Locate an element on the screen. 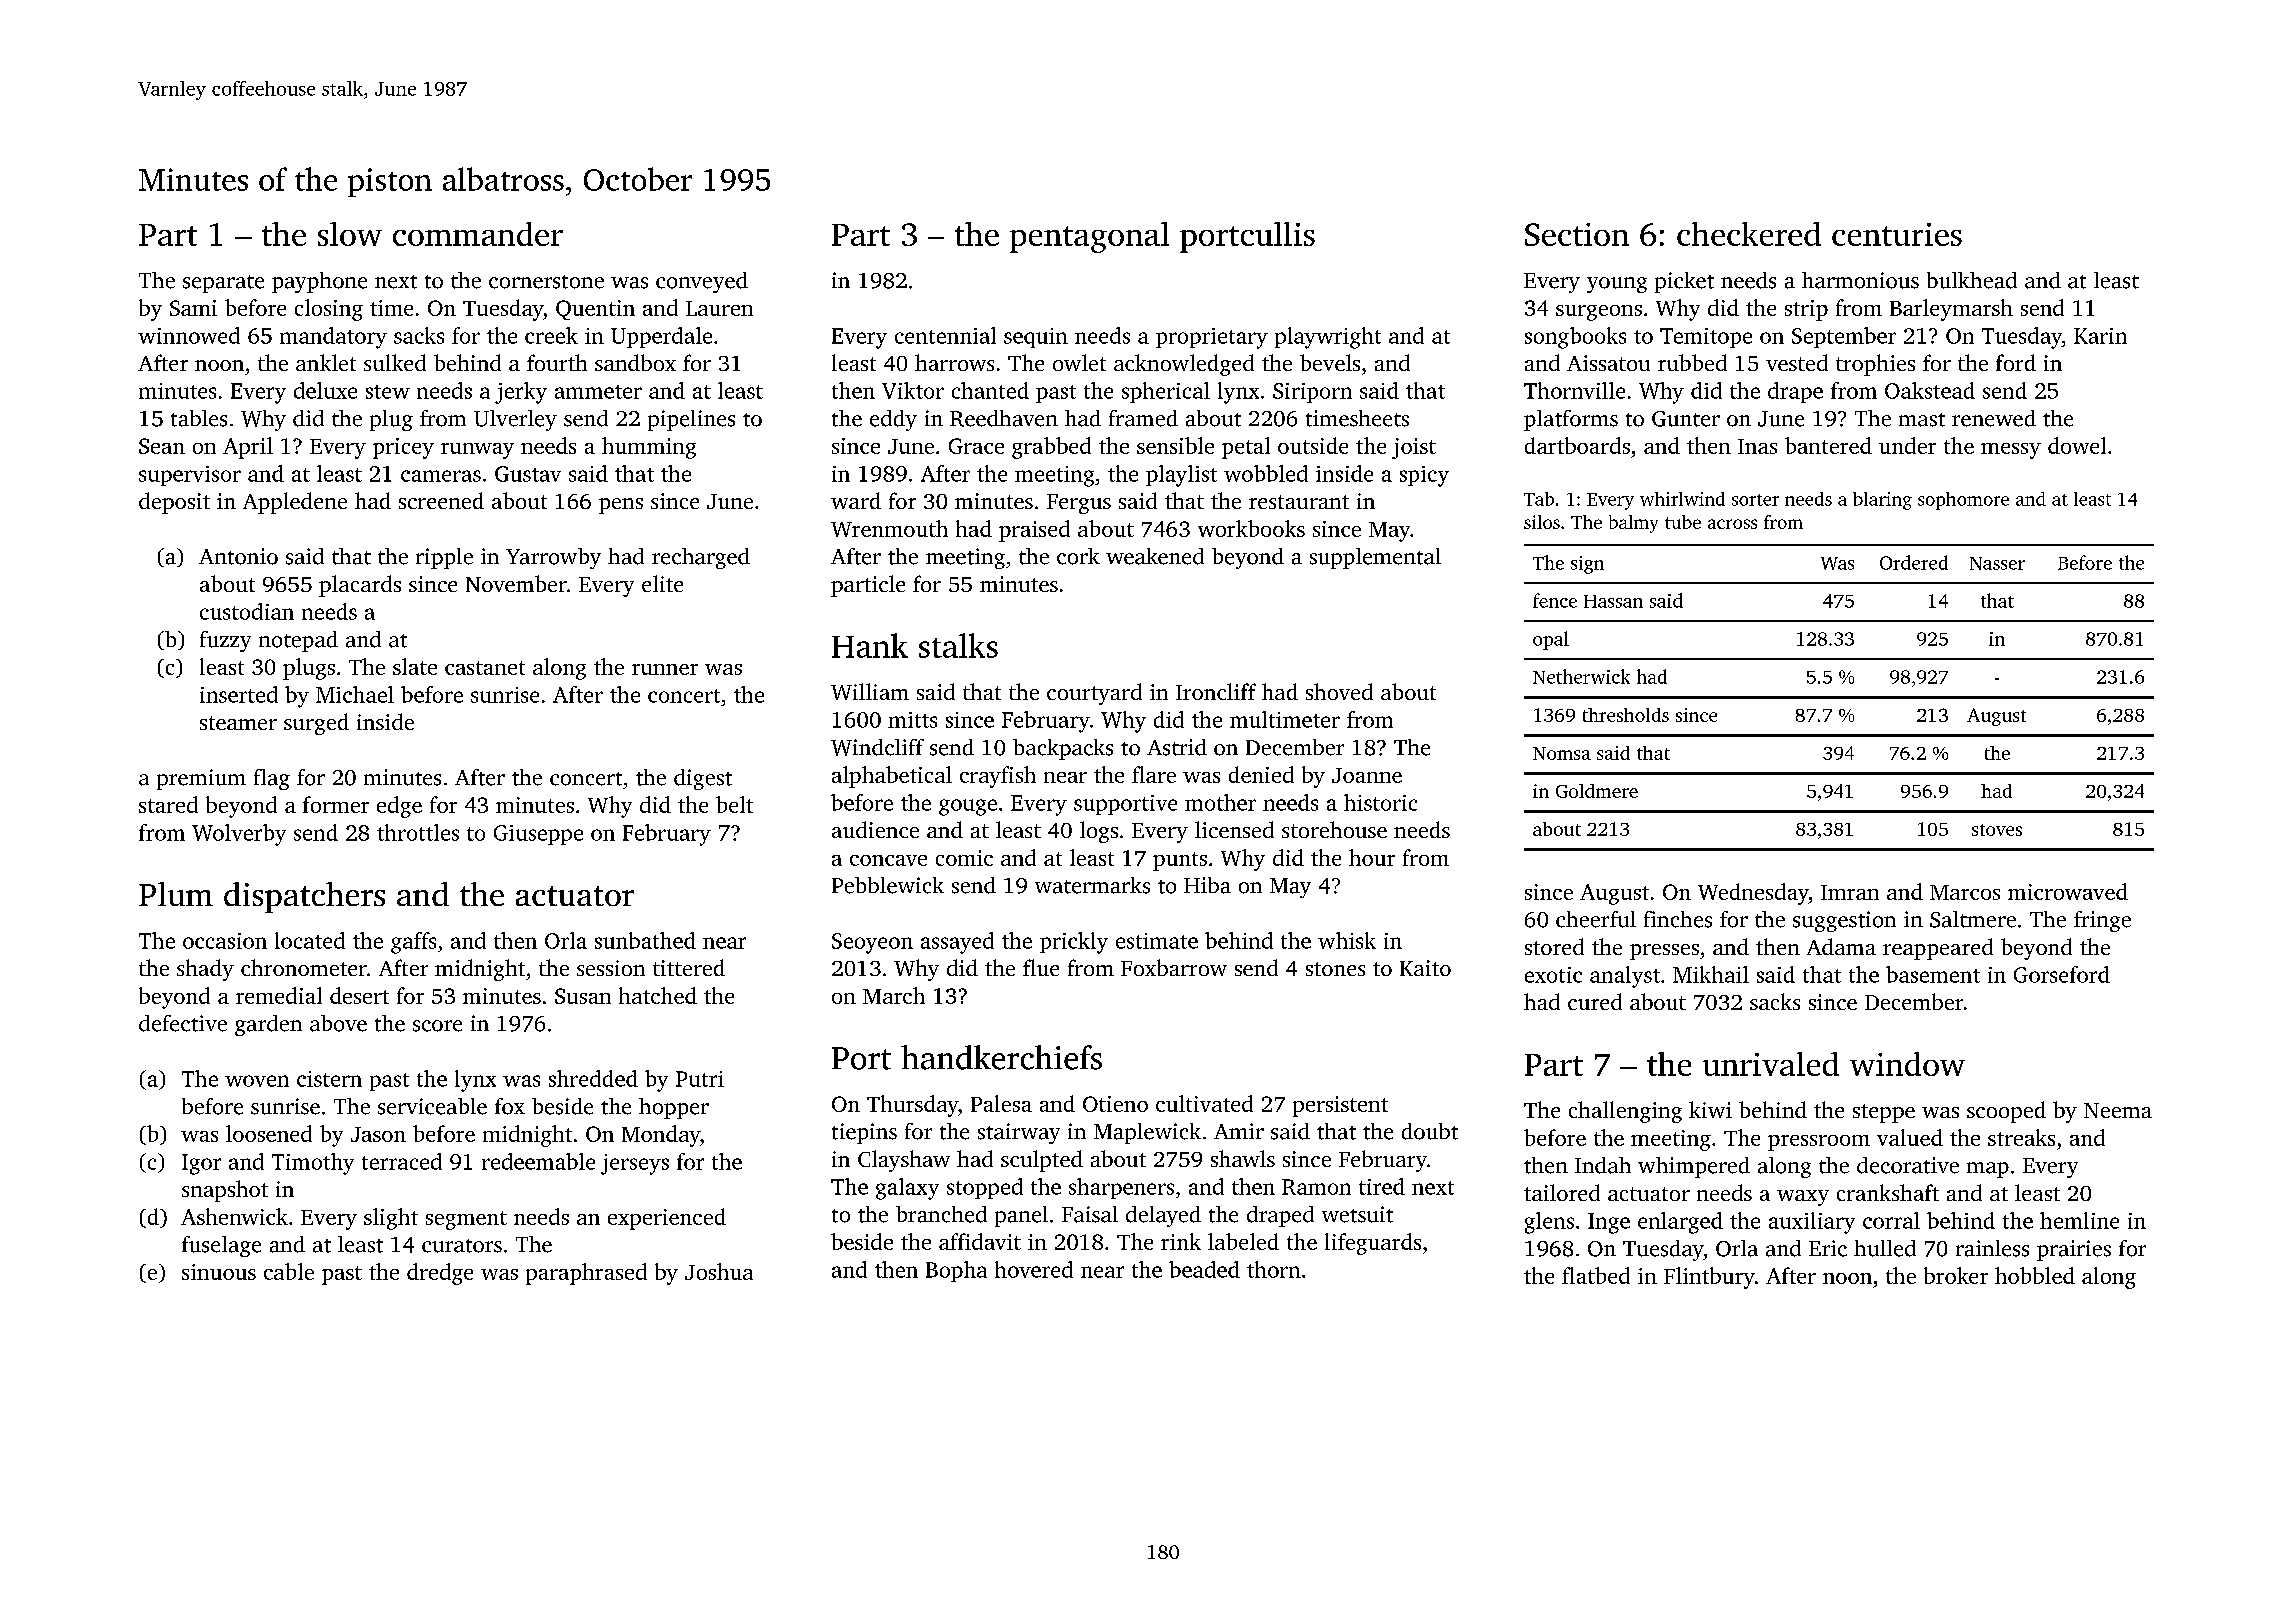  woven is located at coordinates (257, 1081).
